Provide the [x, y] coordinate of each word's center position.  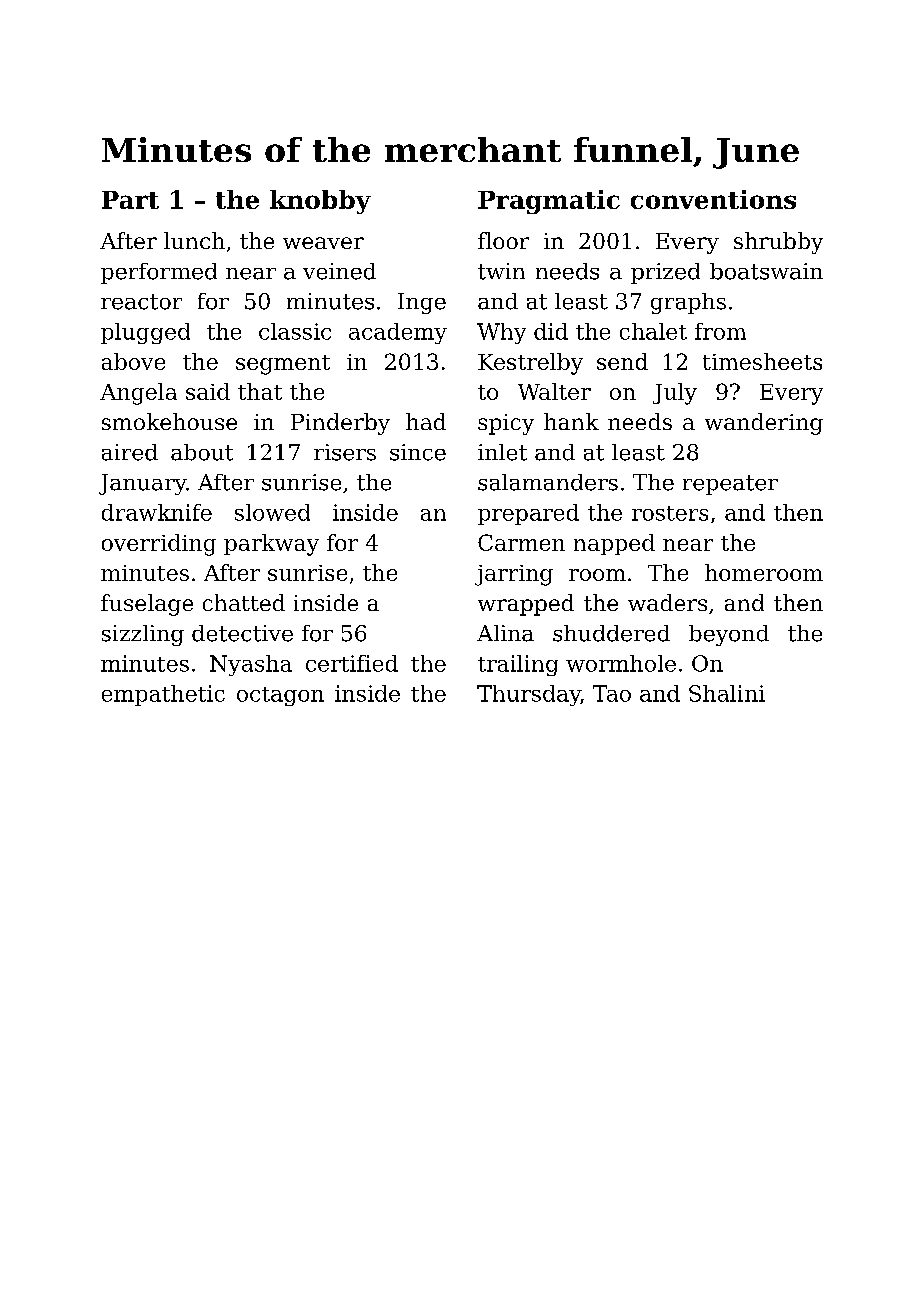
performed [159, 273]
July [675, 394]
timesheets [762, 361]
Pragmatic [549, 202]
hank [571, 421]
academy [398, 333]
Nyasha [251, 665]
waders [667, 602]
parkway [271, 545]
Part [130, 200]
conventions [713, 199]
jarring [514, 575]
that [260, 391]
